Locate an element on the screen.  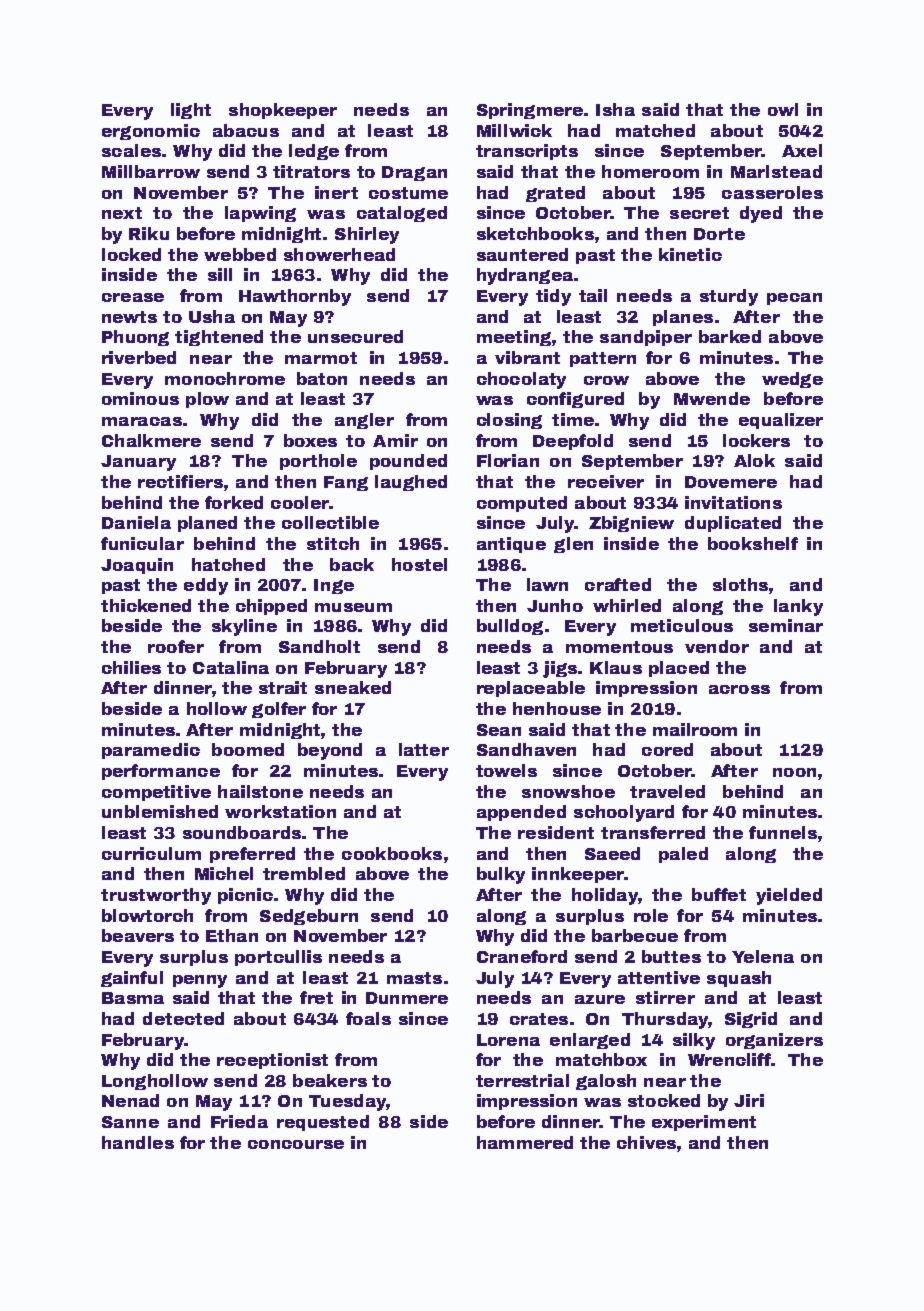
Isha is located at coordinates (615, 109).
